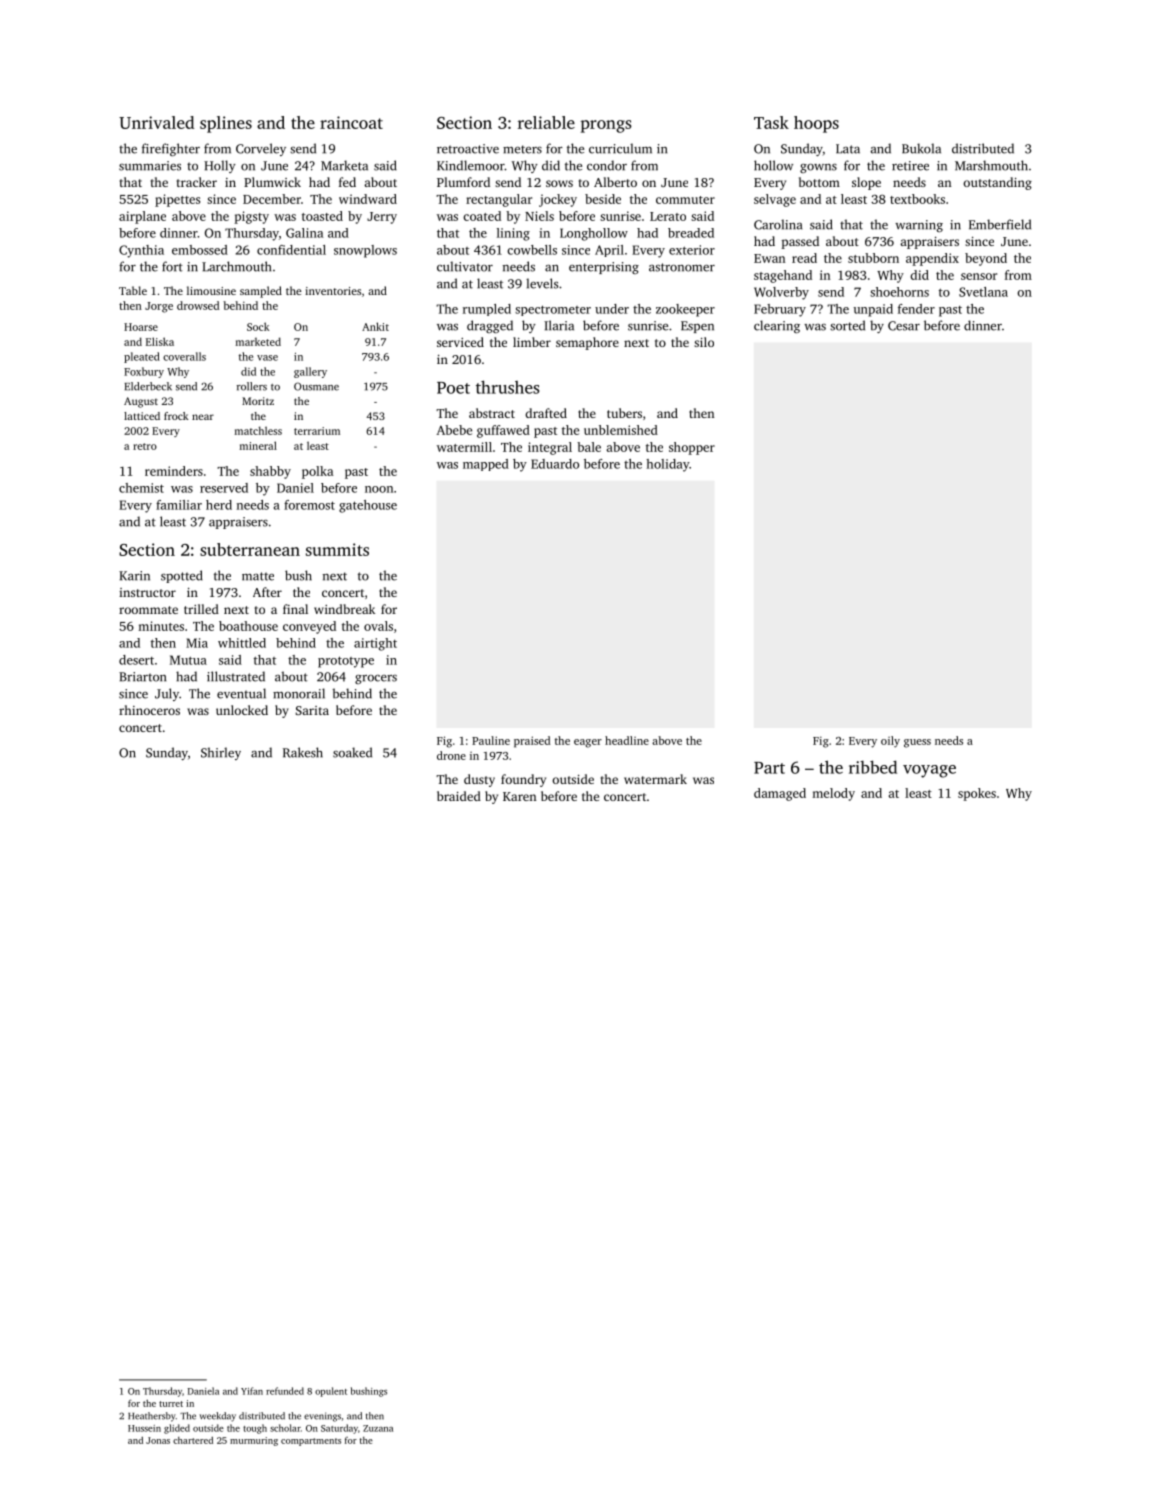 Image resolution: width=1151 pixels, height=1490 pixels. Describe the element at coordinates (333, 291) in the document. I see `inventories` at that location.
